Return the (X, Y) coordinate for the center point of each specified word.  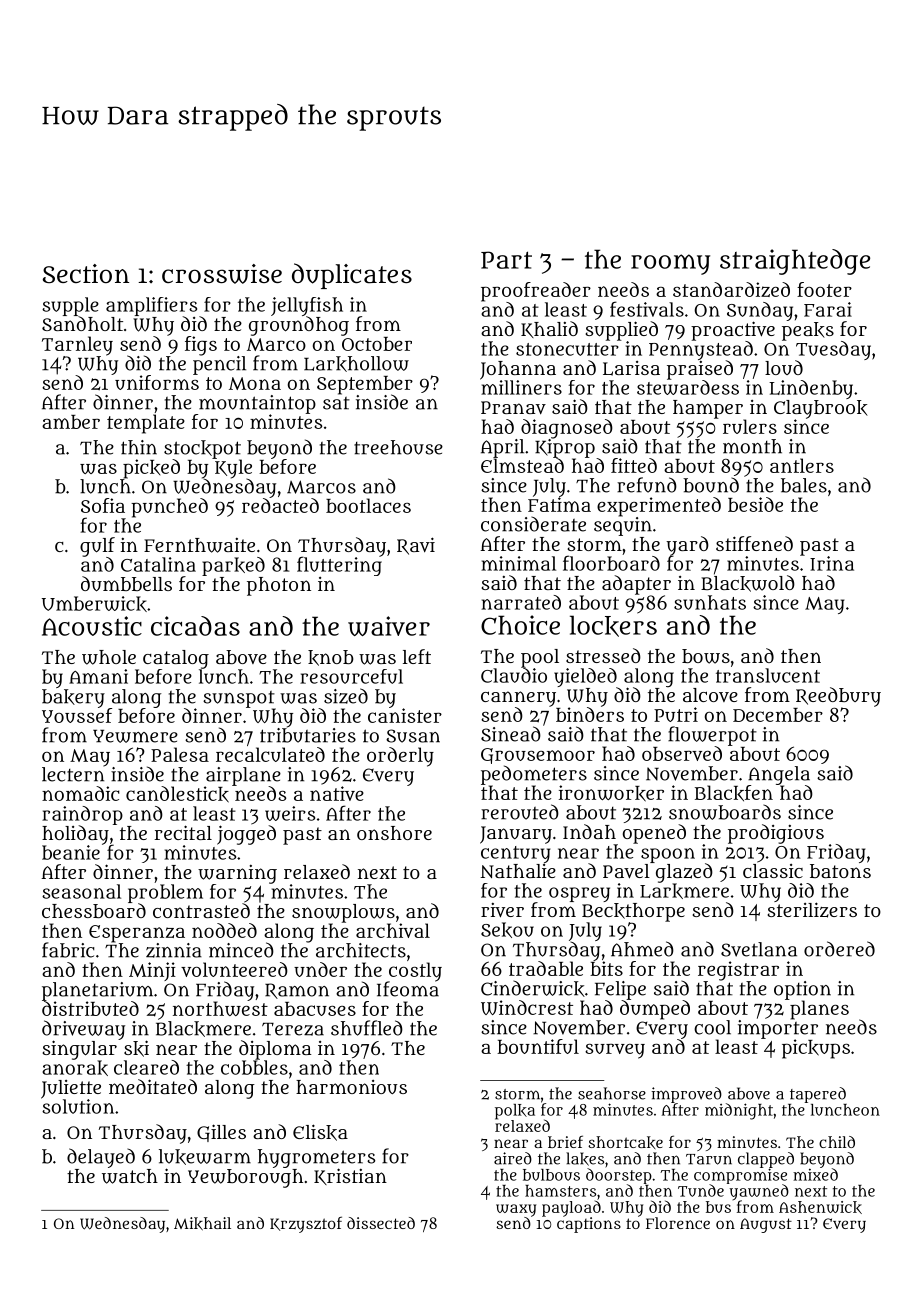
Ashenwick (820, 1207)
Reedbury (838, 697)
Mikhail (202, 1223)
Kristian (350, 1176)
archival (393, 930)
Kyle (233, 469)
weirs (290, 813)
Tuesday (833, 350)
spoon (668, 855)
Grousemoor (538, 756)
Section (86, 273)
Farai (828, 309)
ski (136, 1048)
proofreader (536, 292)
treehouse (398, 447)
